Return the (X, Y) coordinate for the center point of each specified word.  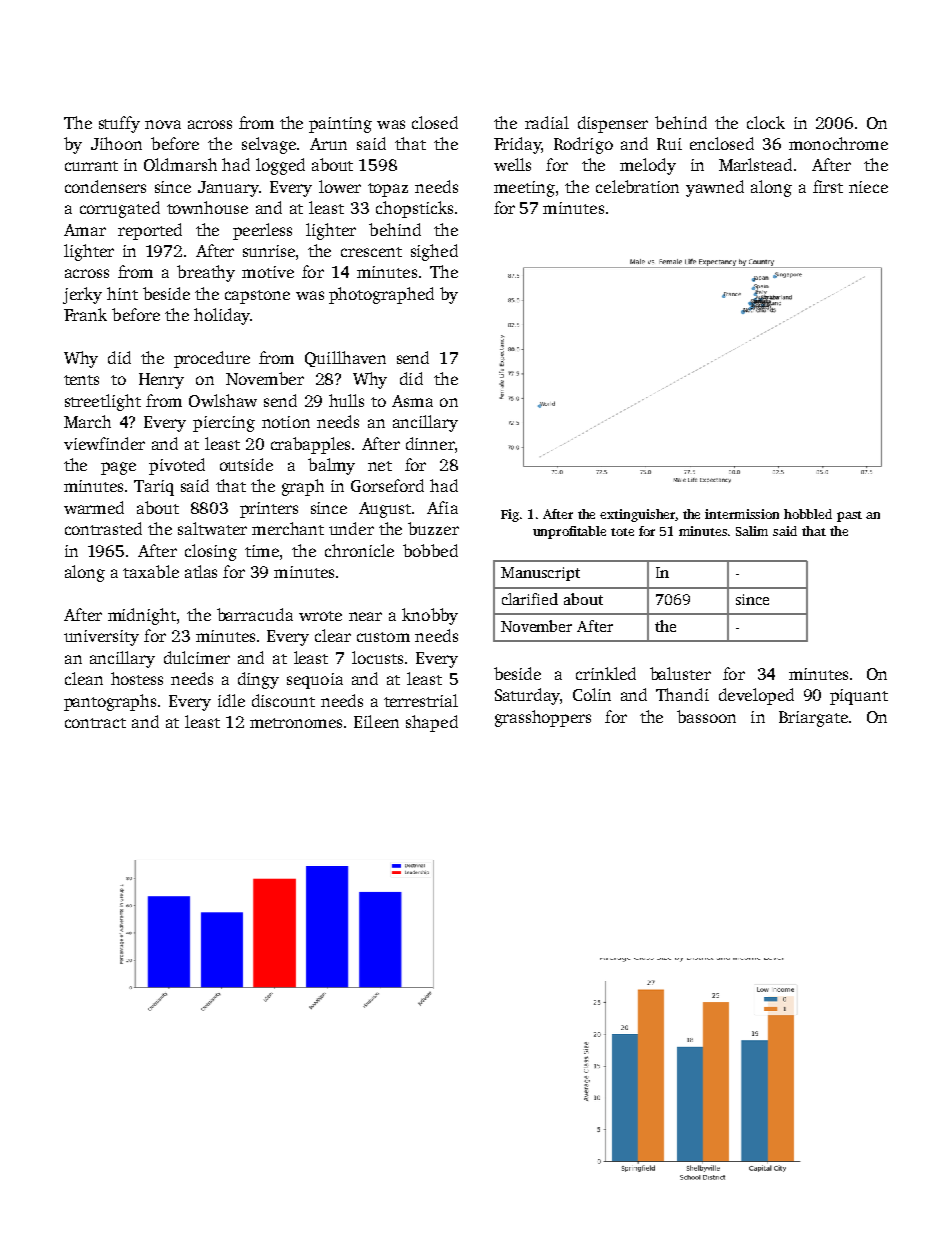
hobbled (808, 514)
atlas (201, 571)
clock (766, 122)
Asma (412, 401)
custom (383, 637)
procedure (212, 359)
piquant (859, 697)
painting (340, 125)
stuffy (119, 124)
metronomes (296, 723)
